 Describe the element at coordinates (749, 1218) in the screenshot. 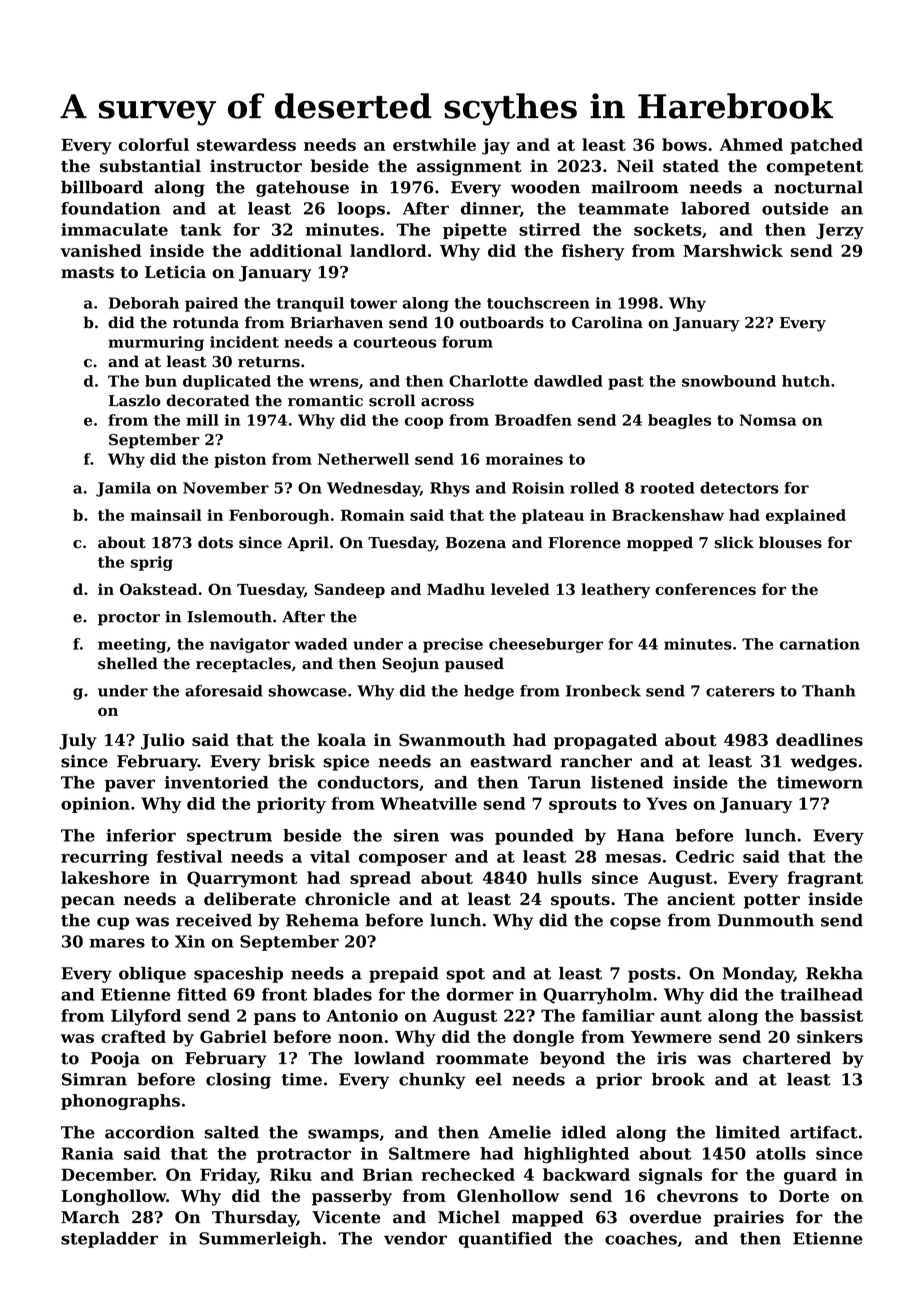

I see `prairies` at that location.
